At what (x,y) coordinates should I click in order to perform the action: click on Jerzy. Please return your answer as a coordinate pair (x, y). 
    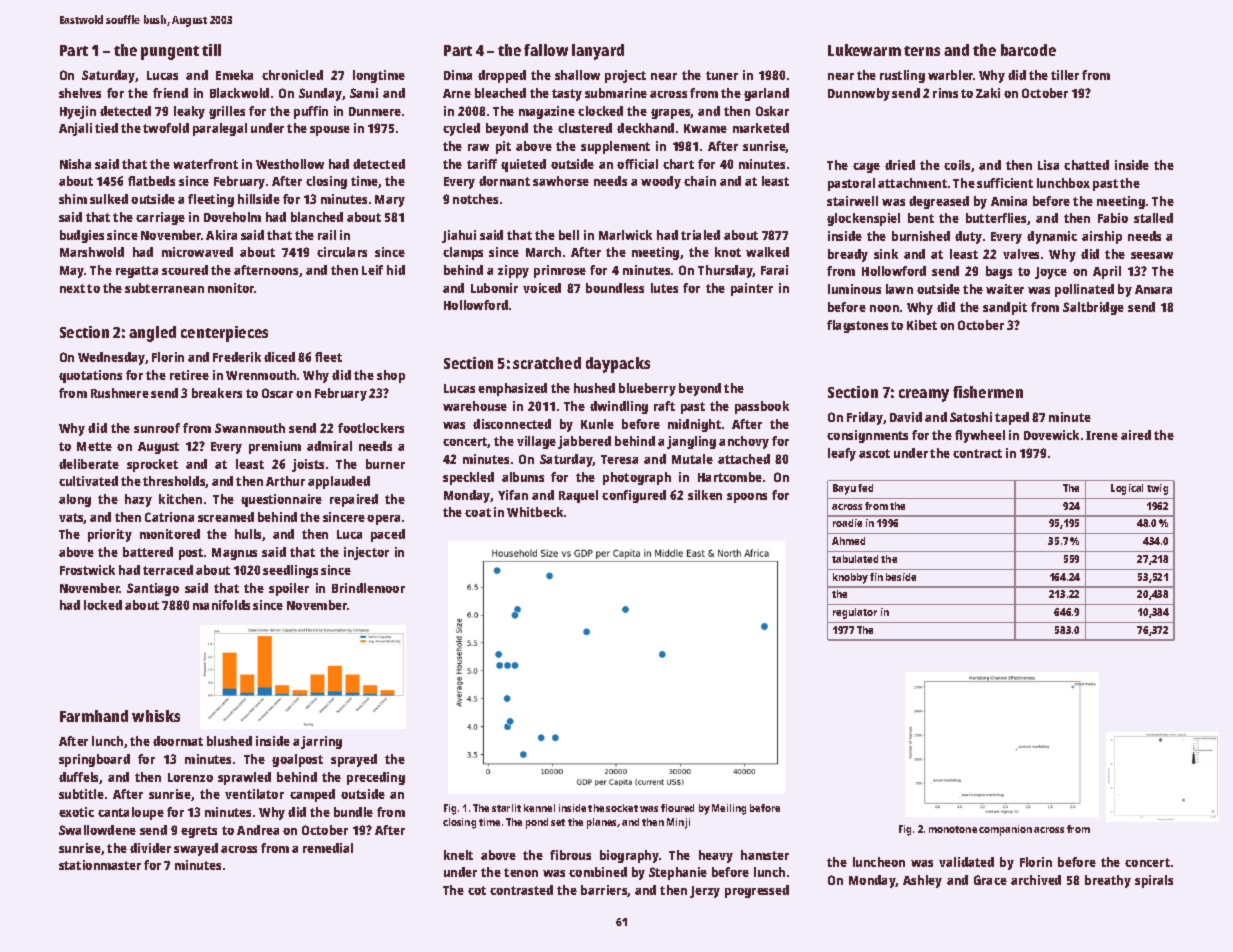
    Looking at the image, I should click on (705, 892).
